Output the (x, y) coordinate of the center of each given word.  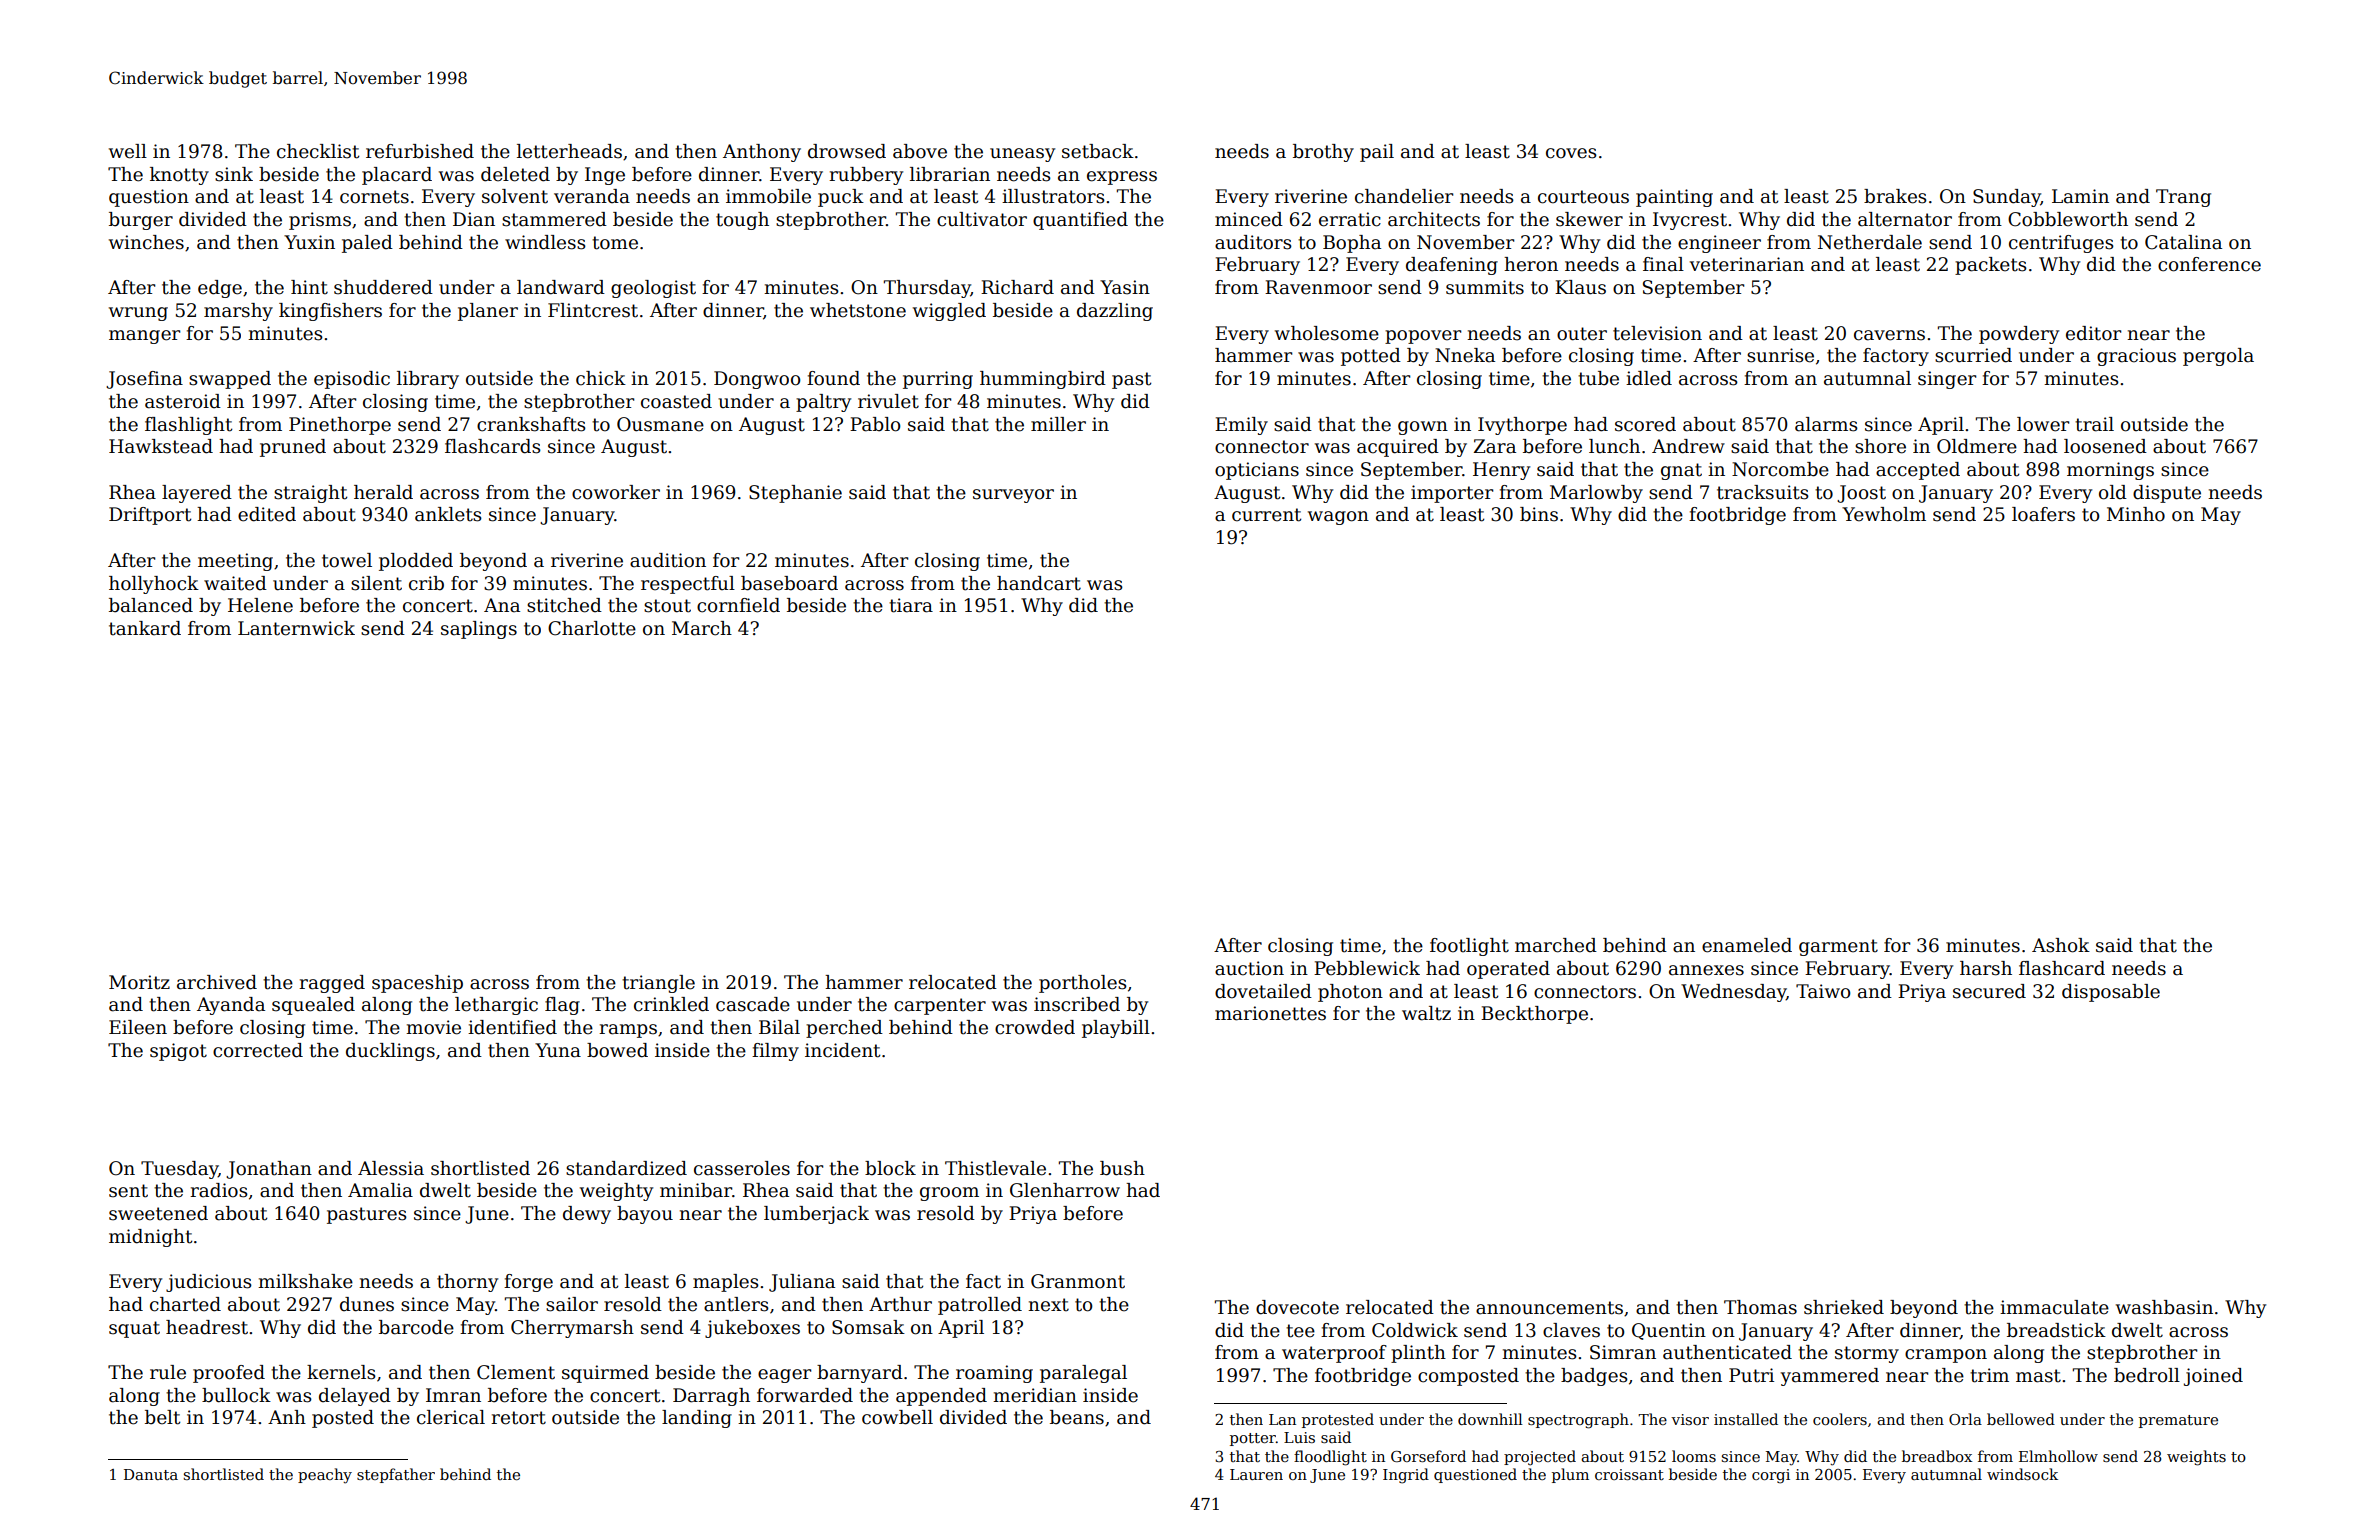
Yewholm (1884, 514)
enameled (1747, 945)
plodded (416, 562)
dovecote (1297, 1307)
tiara (911, 605)
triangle (658, 984)
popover (1423, 337)
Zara (1495, 446)
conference (2209, 264)
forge (528, 1283)
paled (367, 244)
